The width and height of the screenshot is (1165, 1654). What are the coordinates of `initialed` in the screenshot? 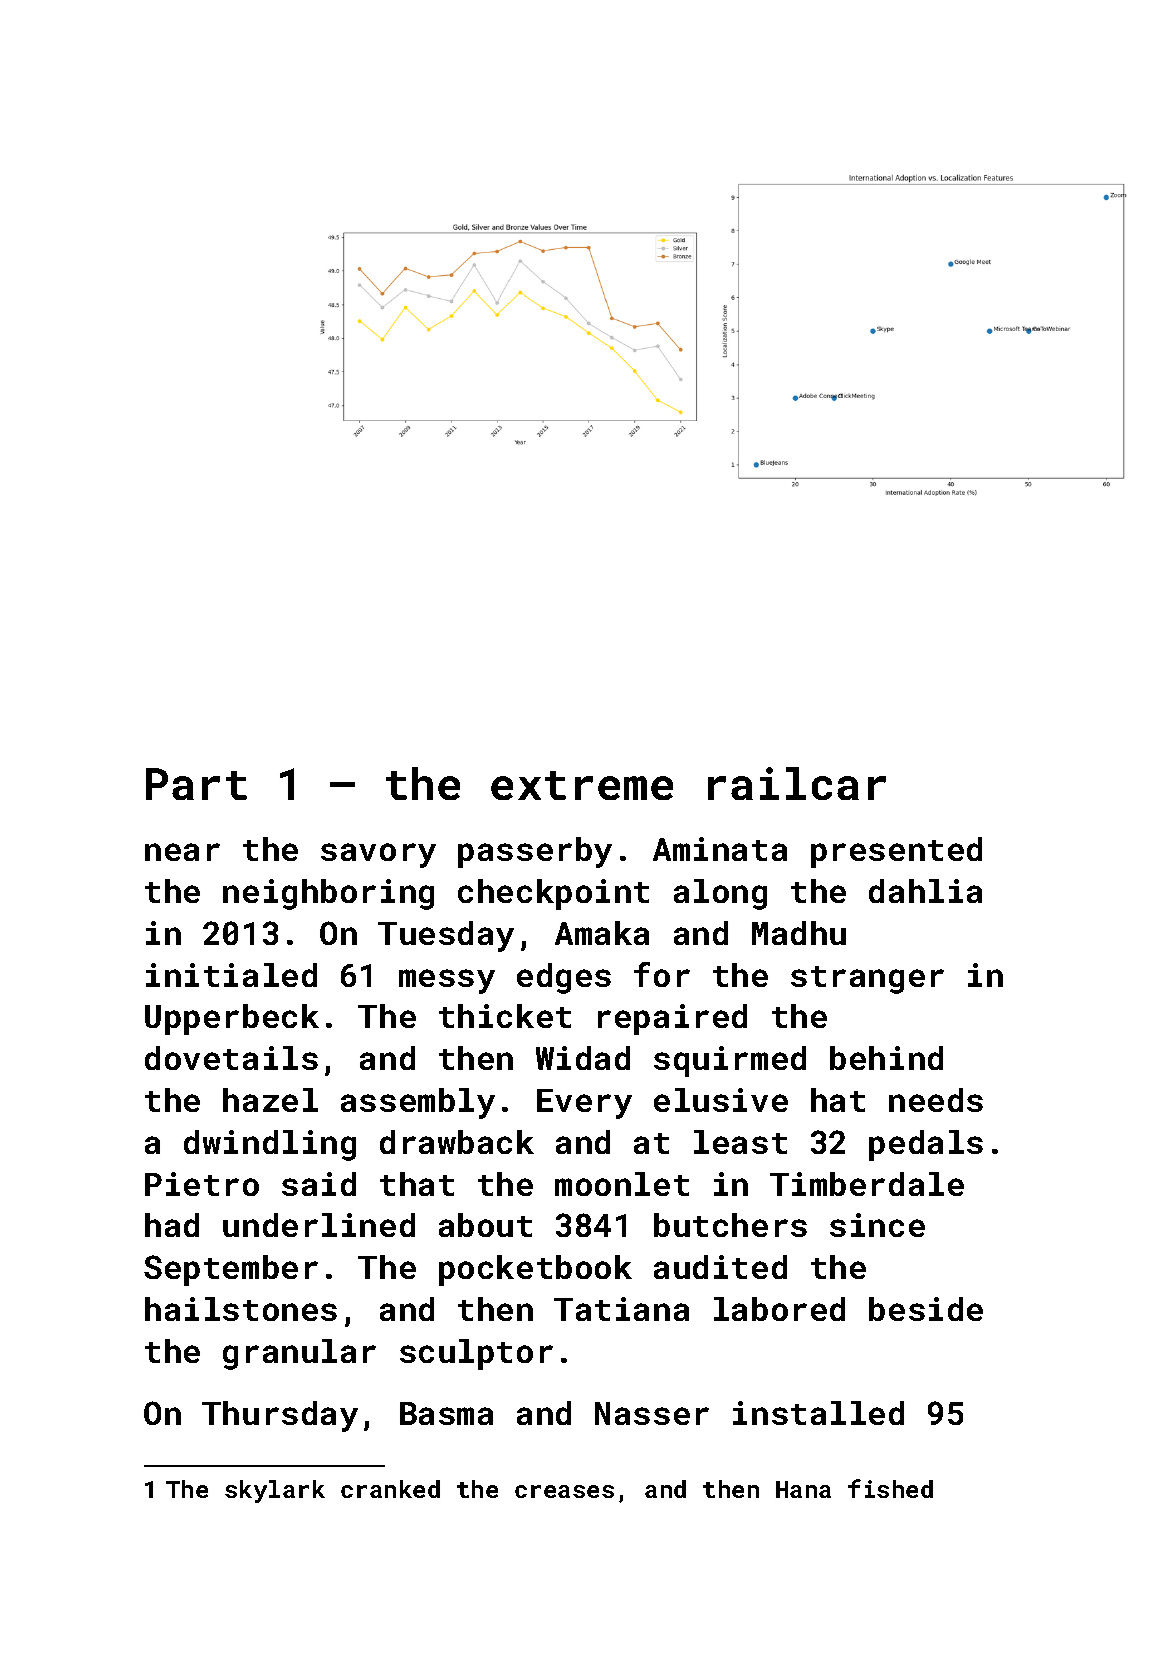 It's located at (231, 975).
